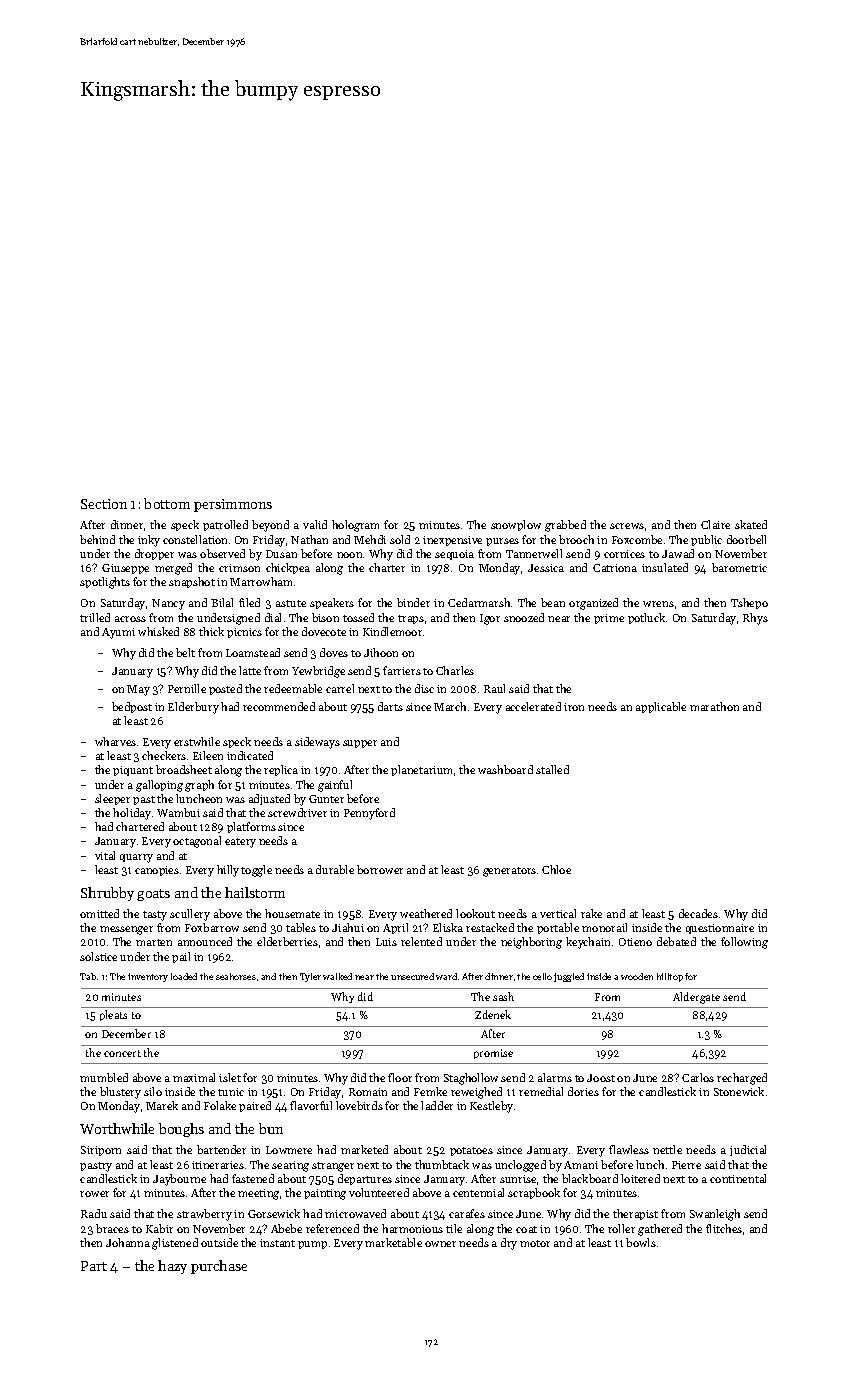 This document has height=1400, width=849. What do you see at coordinates (476, 1093) in the document?
I see `reweighed` at bounding box center [476, 1093].
